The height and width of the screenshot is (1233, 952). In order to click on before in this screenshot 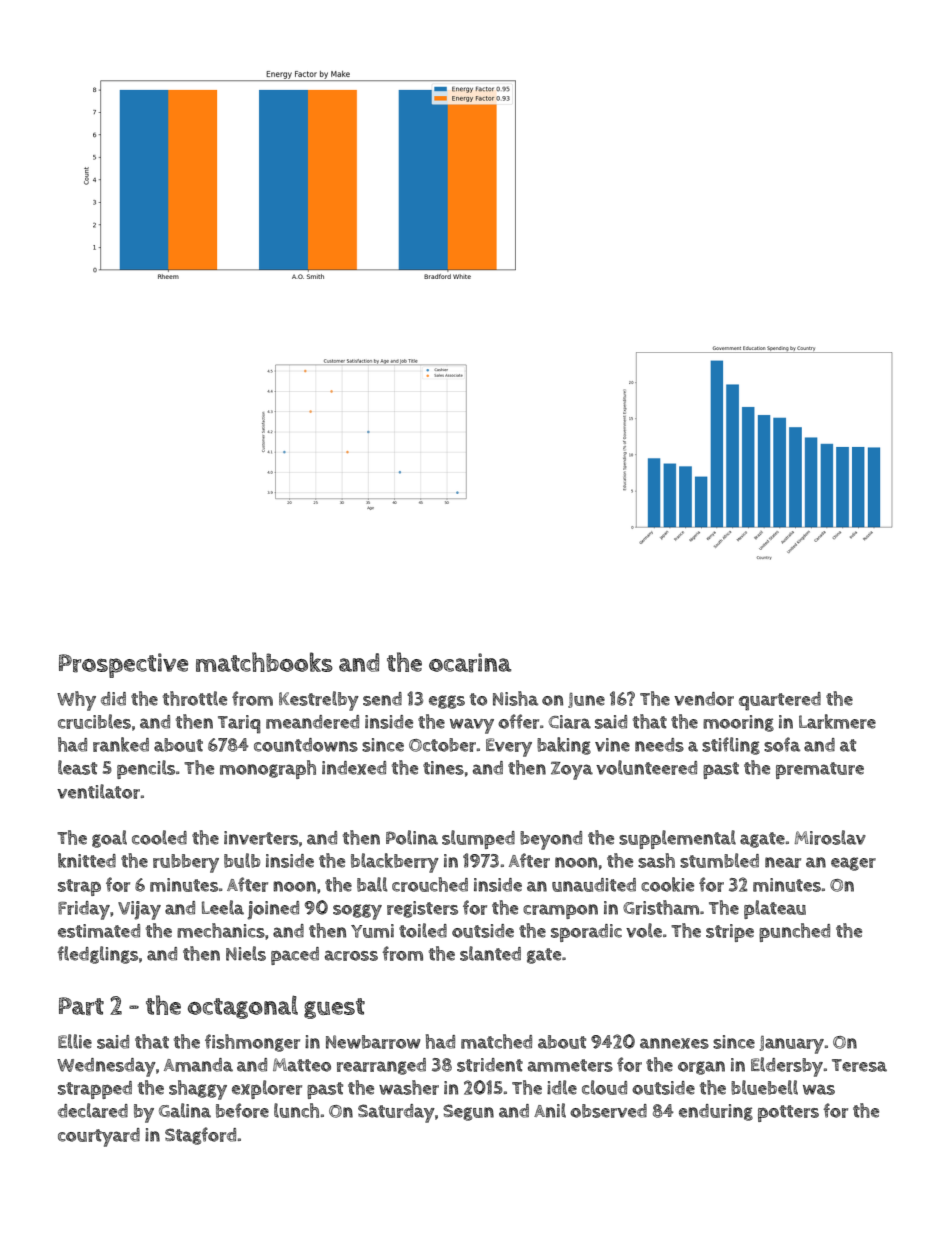, I will do `click(242, 1110)`.
